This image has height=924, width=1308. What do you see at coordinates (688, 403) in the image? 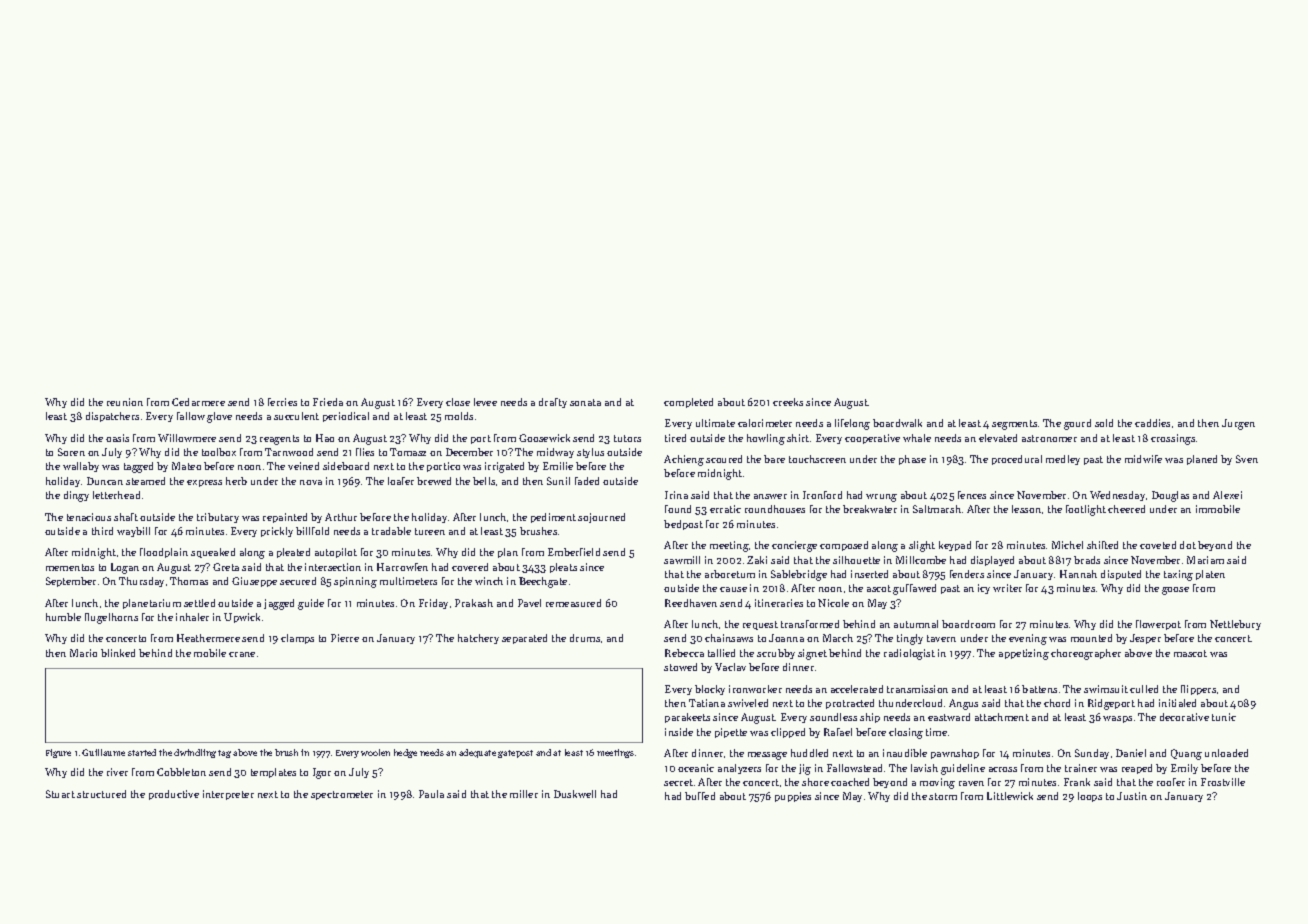
I see `completed` at bounding box center [688, 403].
